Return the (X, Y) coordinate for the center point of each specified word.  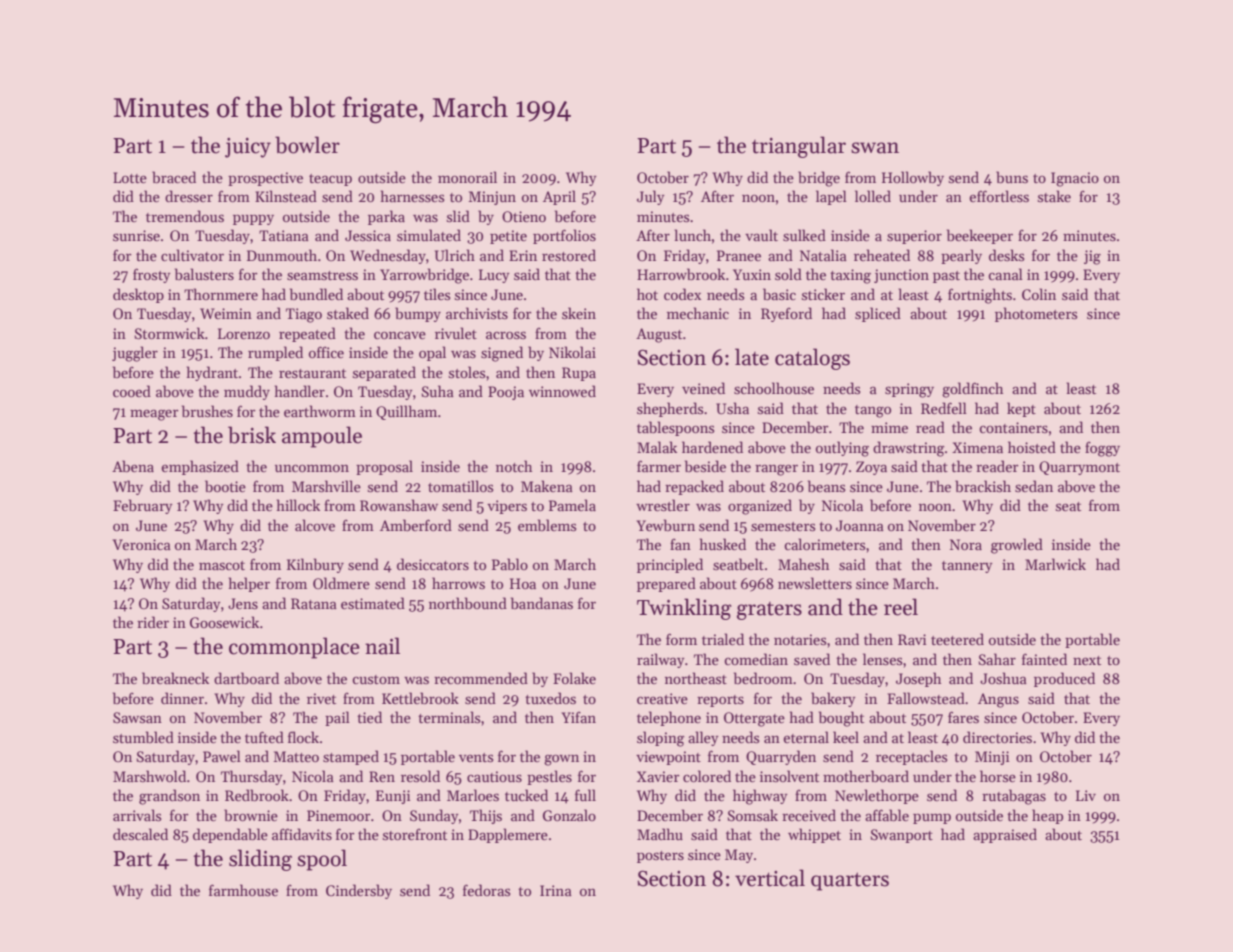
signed (502, 354)
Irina (556, 890)
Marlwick (1055, 564)
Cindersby (359, 891)
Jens (243, 603)
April (559, 197)
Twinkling (684, 609)
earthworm (320, 411)
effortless (999, 196)
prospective (265, 179)
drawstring (909, 449)
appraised (1005, 835)
